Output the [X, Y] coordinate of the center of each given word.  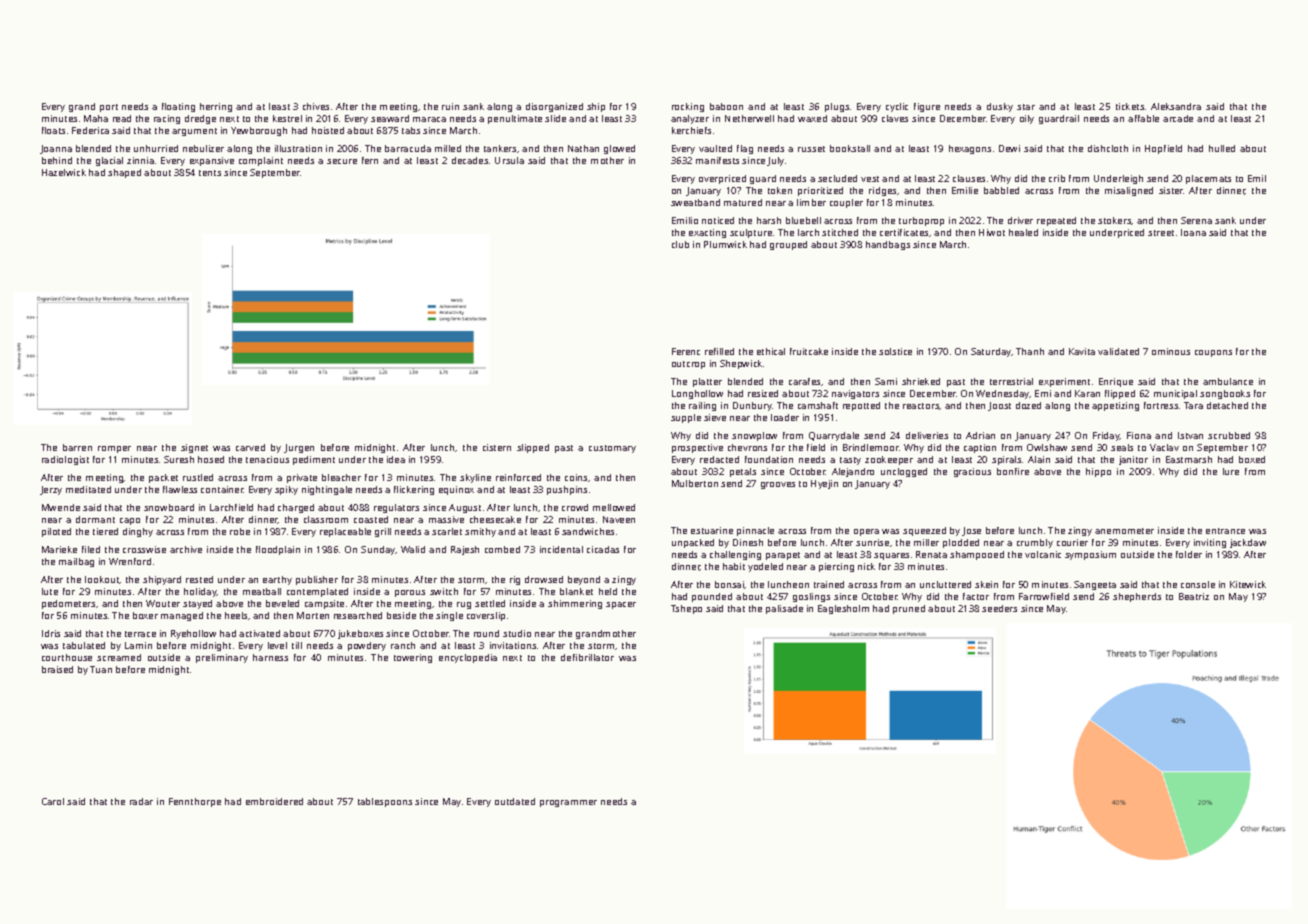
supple [686, 418]
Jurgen [299, 448]
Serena [1196, 220]
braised [57, 669]
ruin [450, 106]
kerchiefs [691, 130]
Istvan [1190, 435]
